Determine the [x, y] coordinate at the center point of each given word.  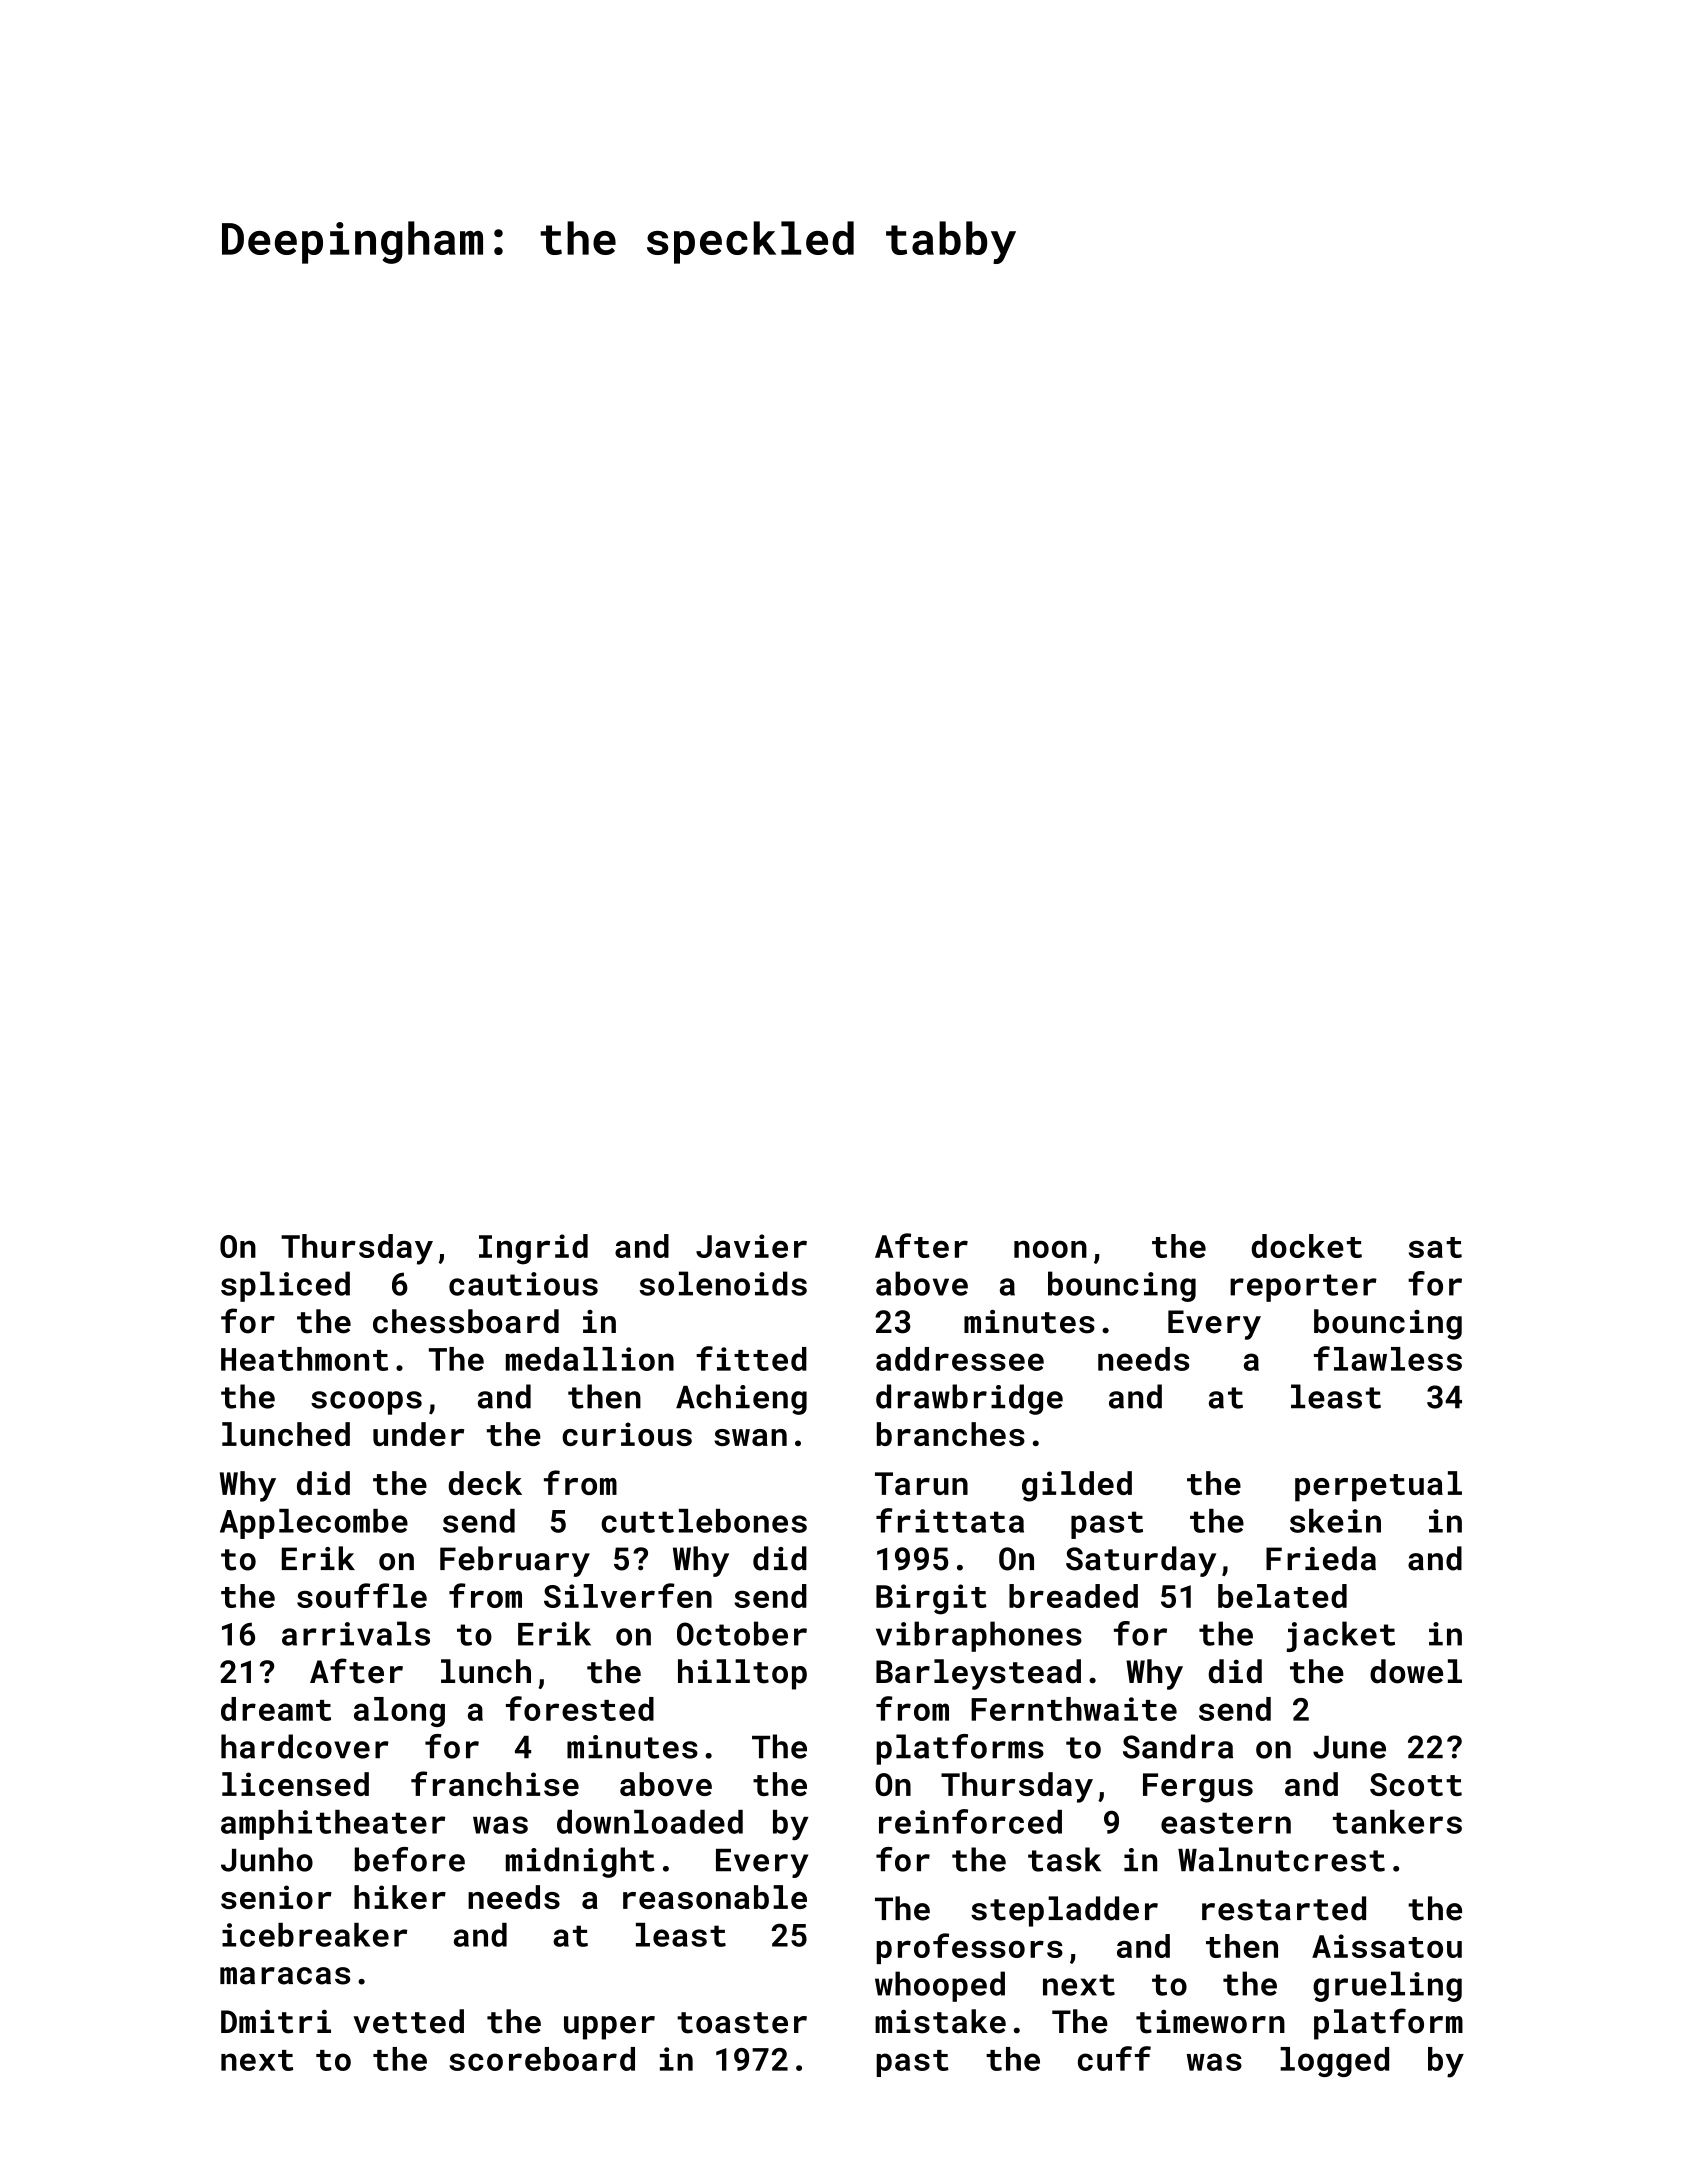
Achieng [741, 1399]
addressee [960, 1359]
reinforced [970, 1821]
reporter [1303, 1288]
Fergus [1198, 1788]
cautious [523, 1284]
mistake [940, 2021]
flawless [1388, 1358]
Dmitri [276, 2021]
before [410, 1859]
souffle [362, 1595]
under [418, 1434]
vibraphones [979, 1636]
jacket [1341, 1636]
